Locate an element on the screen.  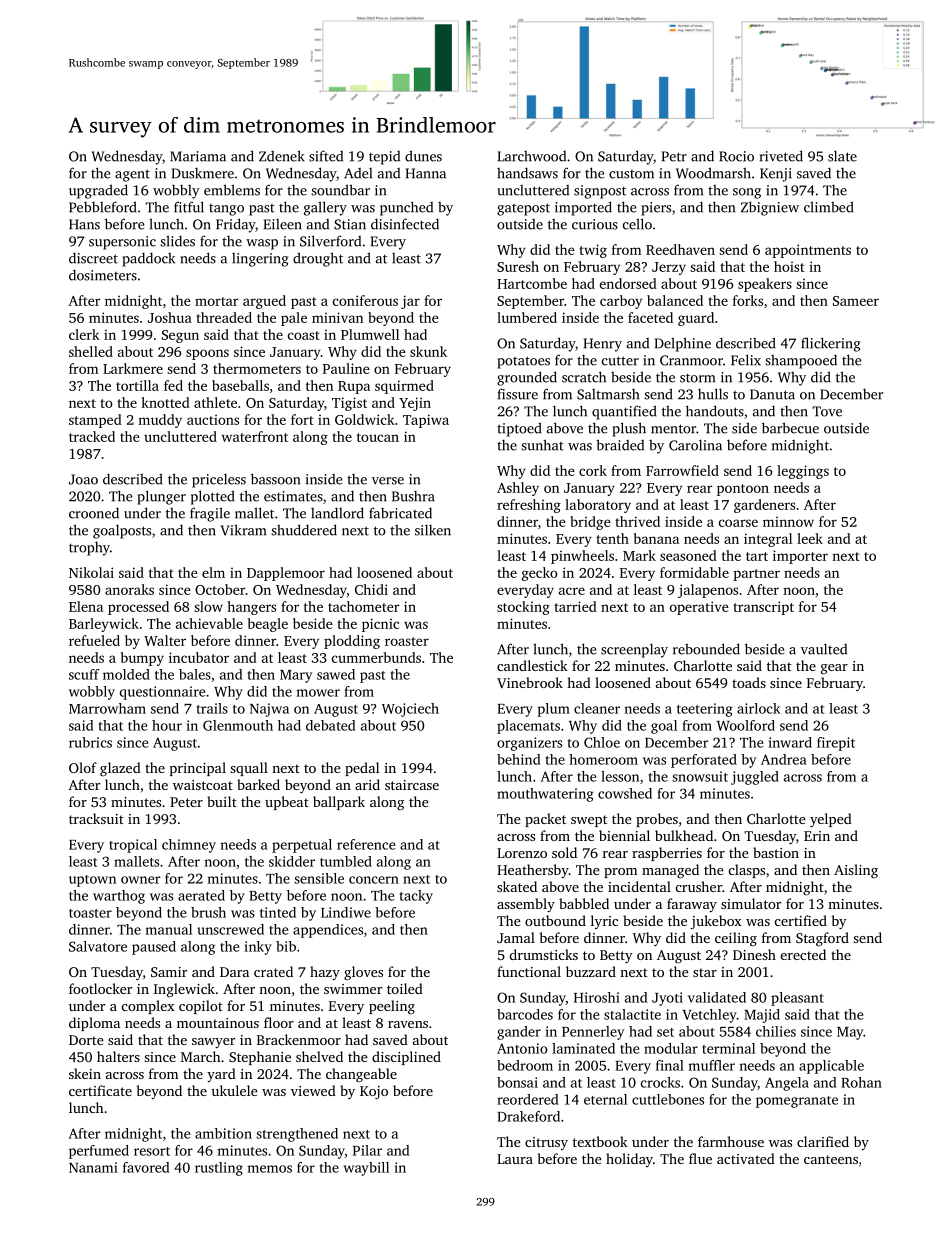
Larchwood is located at coordinates (531, 156).
